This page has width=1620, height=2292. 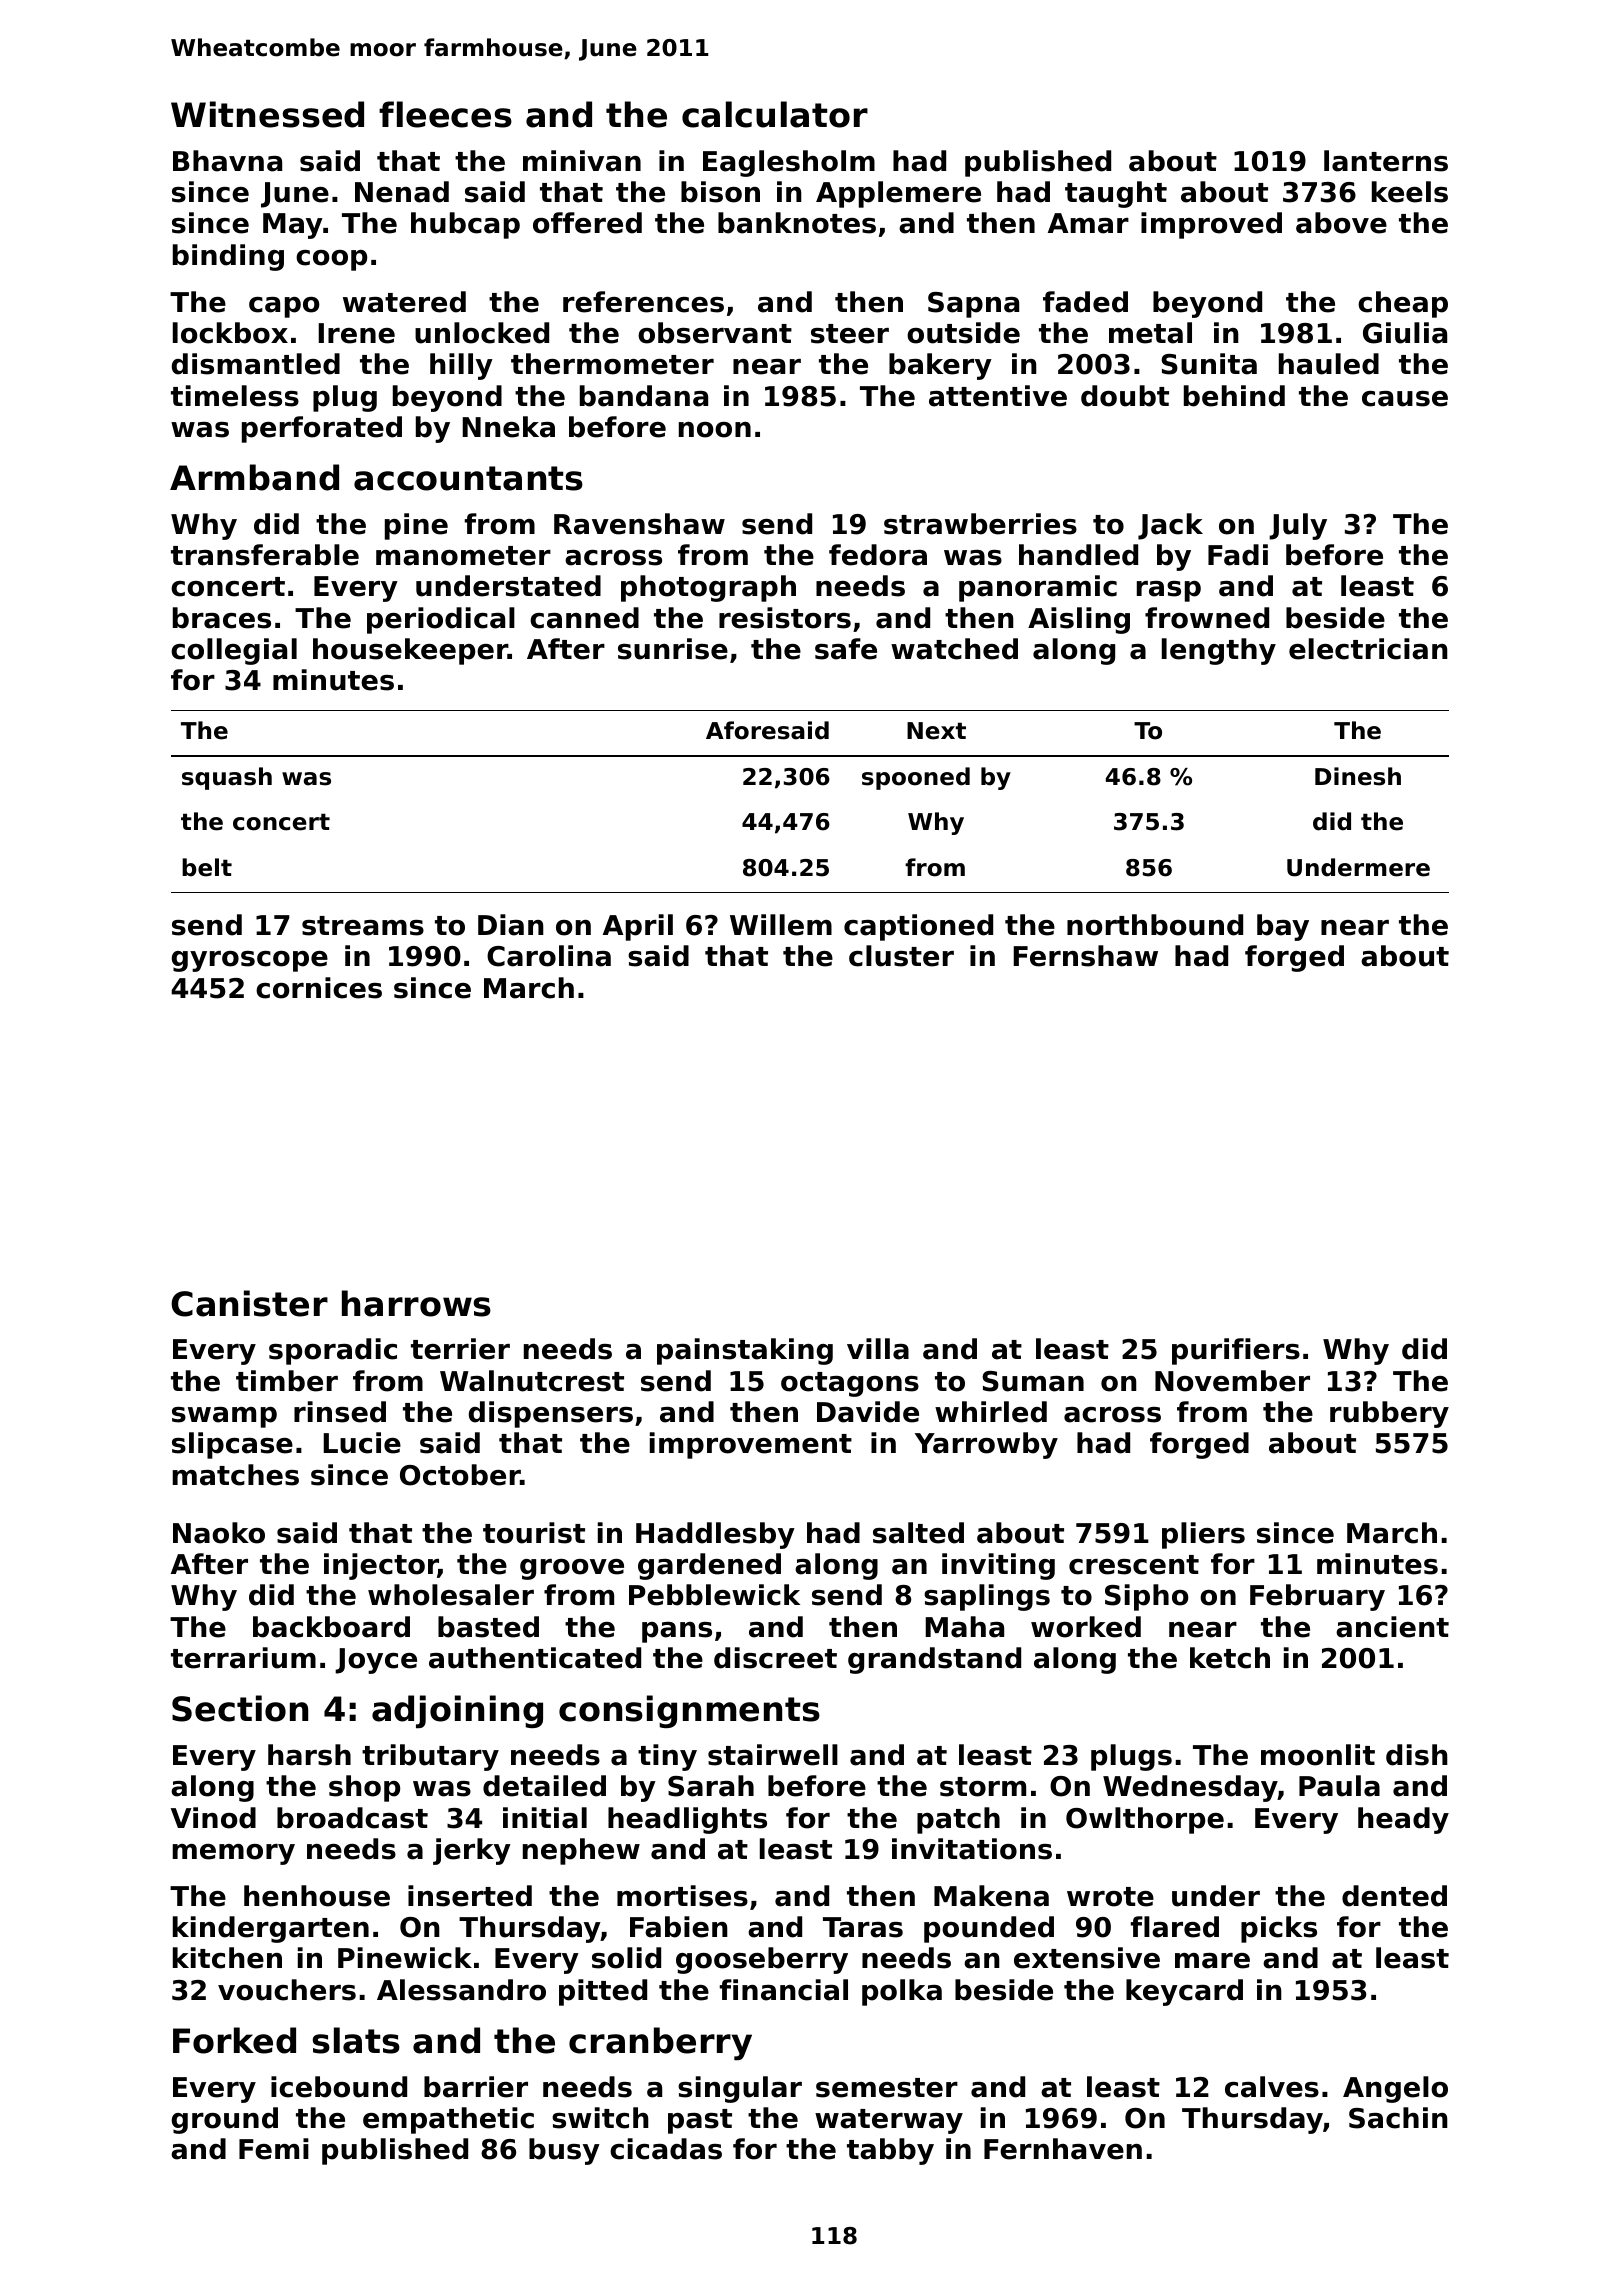 I want to click on streams, so click(x=363, y=926).
